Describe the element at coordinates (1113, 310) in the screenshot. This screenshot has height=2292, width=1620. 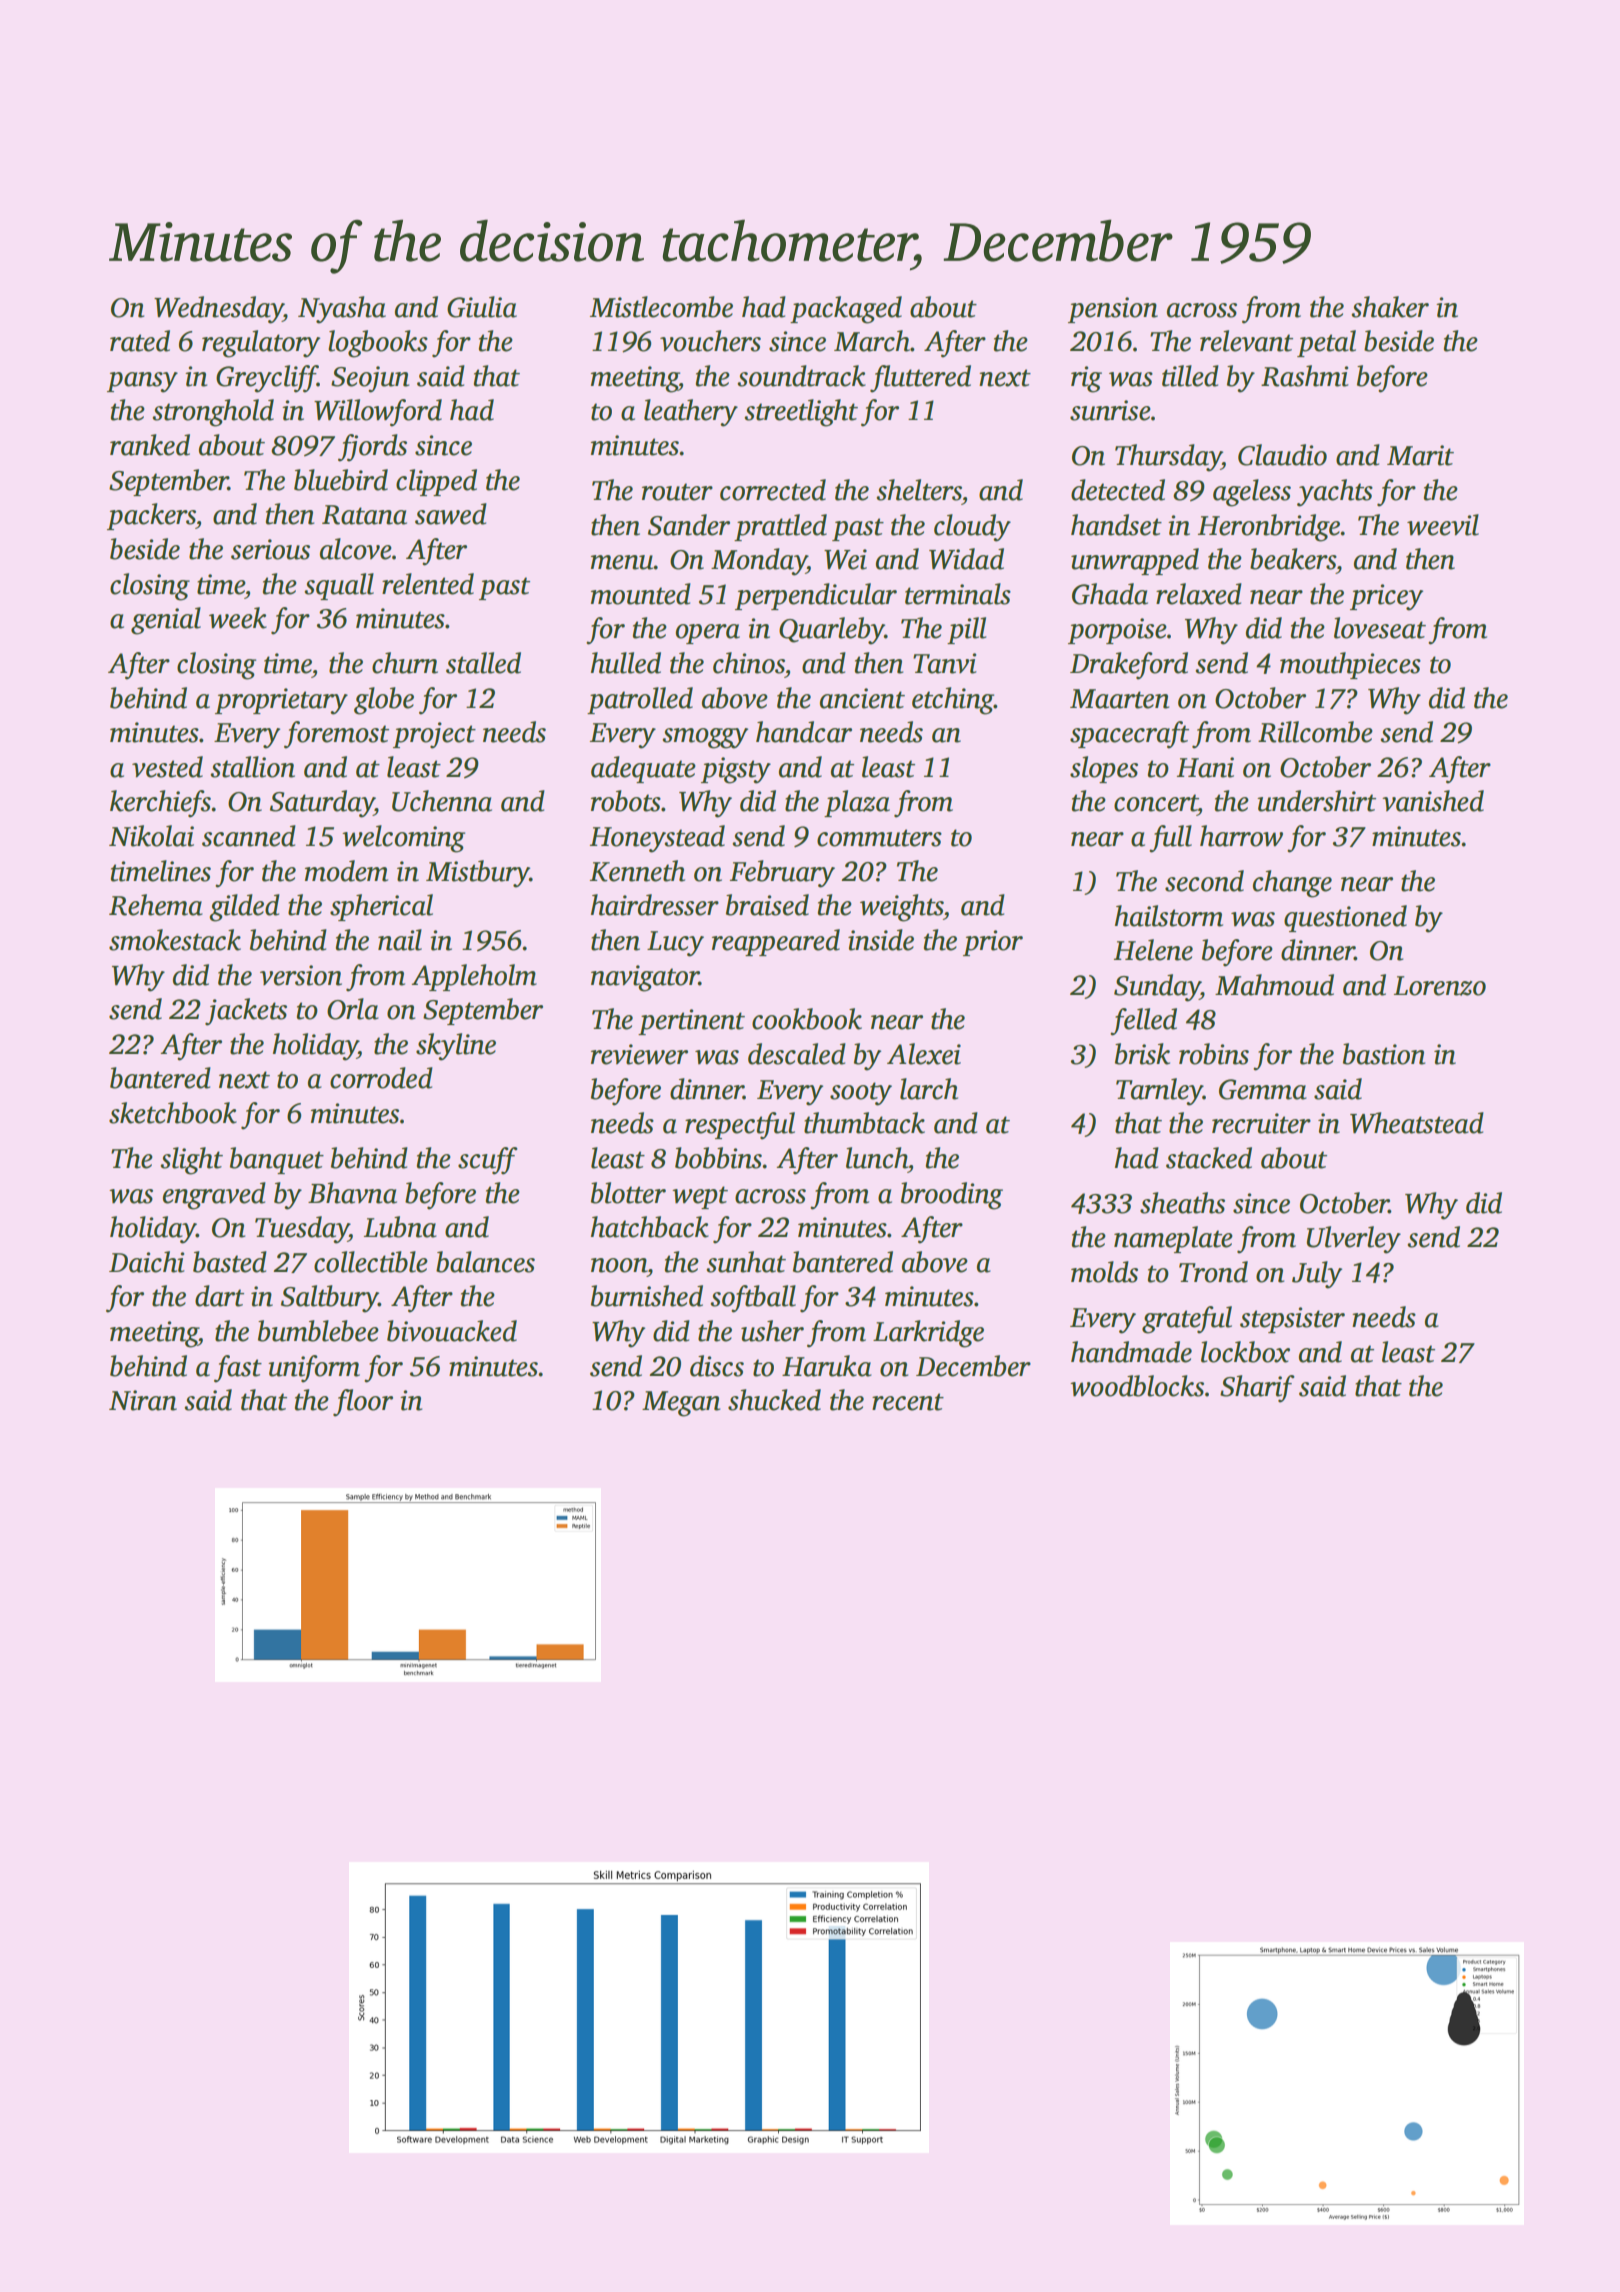
I see `pension` at that location.
